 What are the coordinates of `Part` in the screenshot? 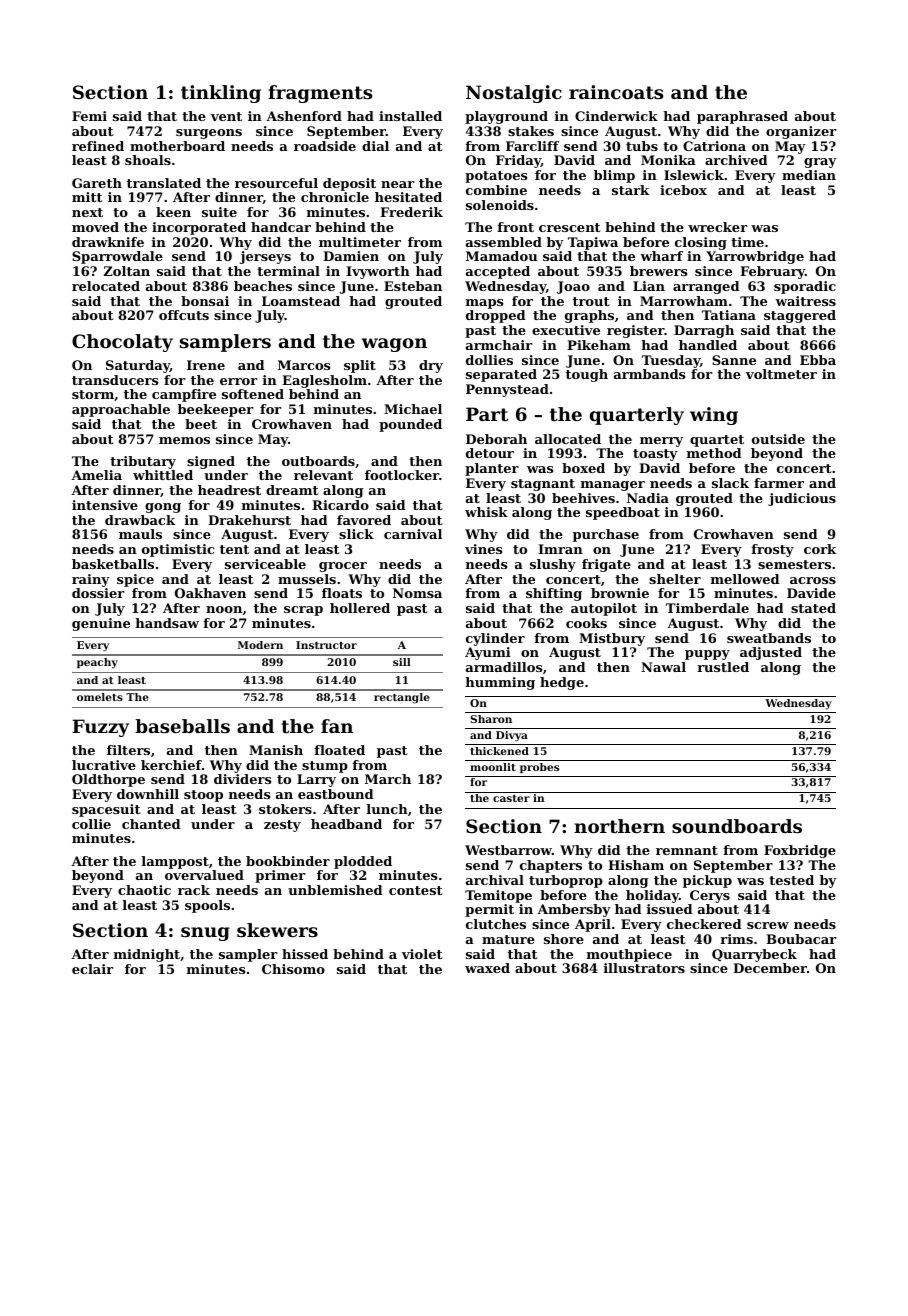 It's located at (487, 414).
